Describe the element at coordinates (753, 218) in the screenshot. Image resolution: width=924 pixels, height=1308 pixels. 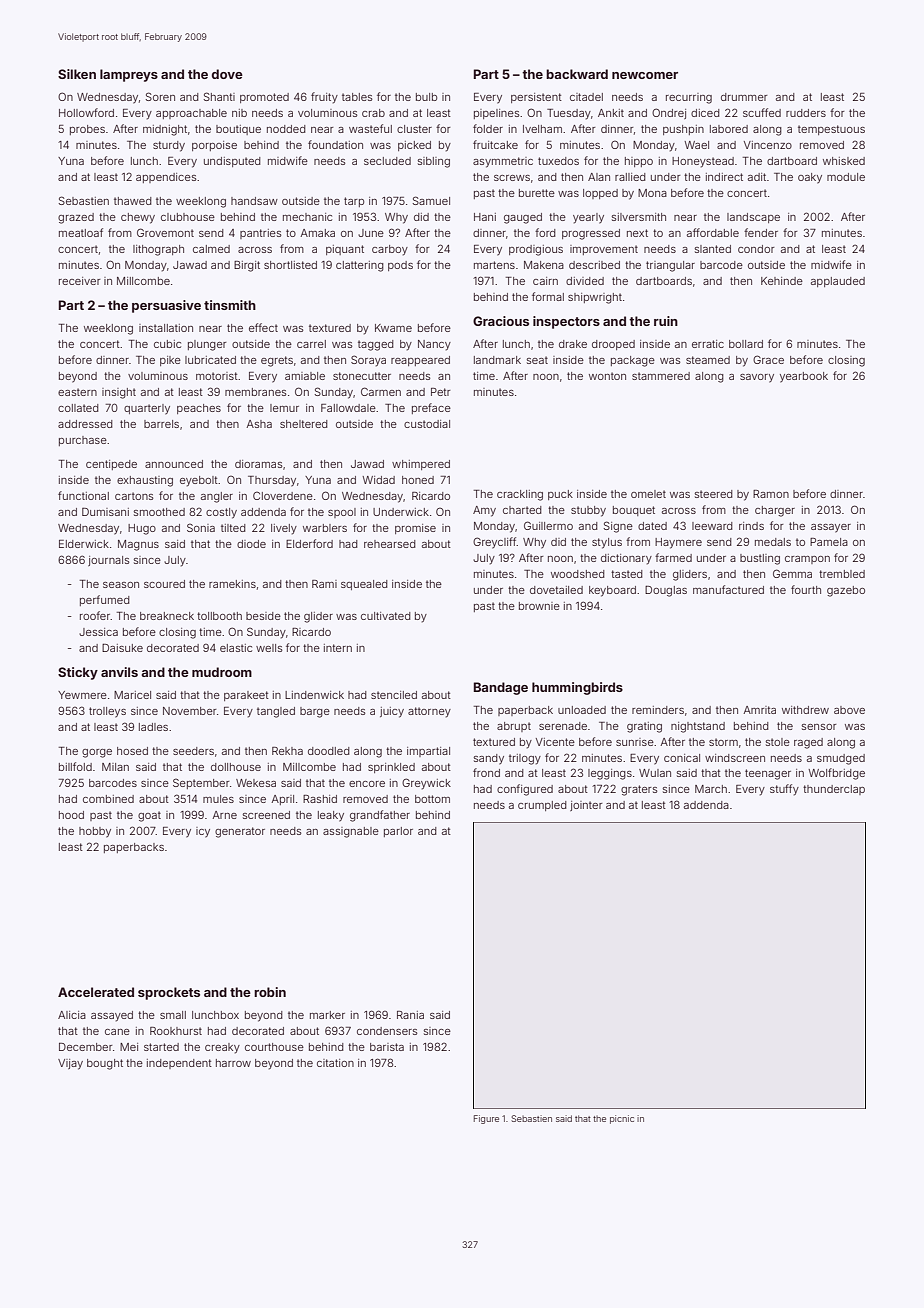
I see `landscape` at that location.
